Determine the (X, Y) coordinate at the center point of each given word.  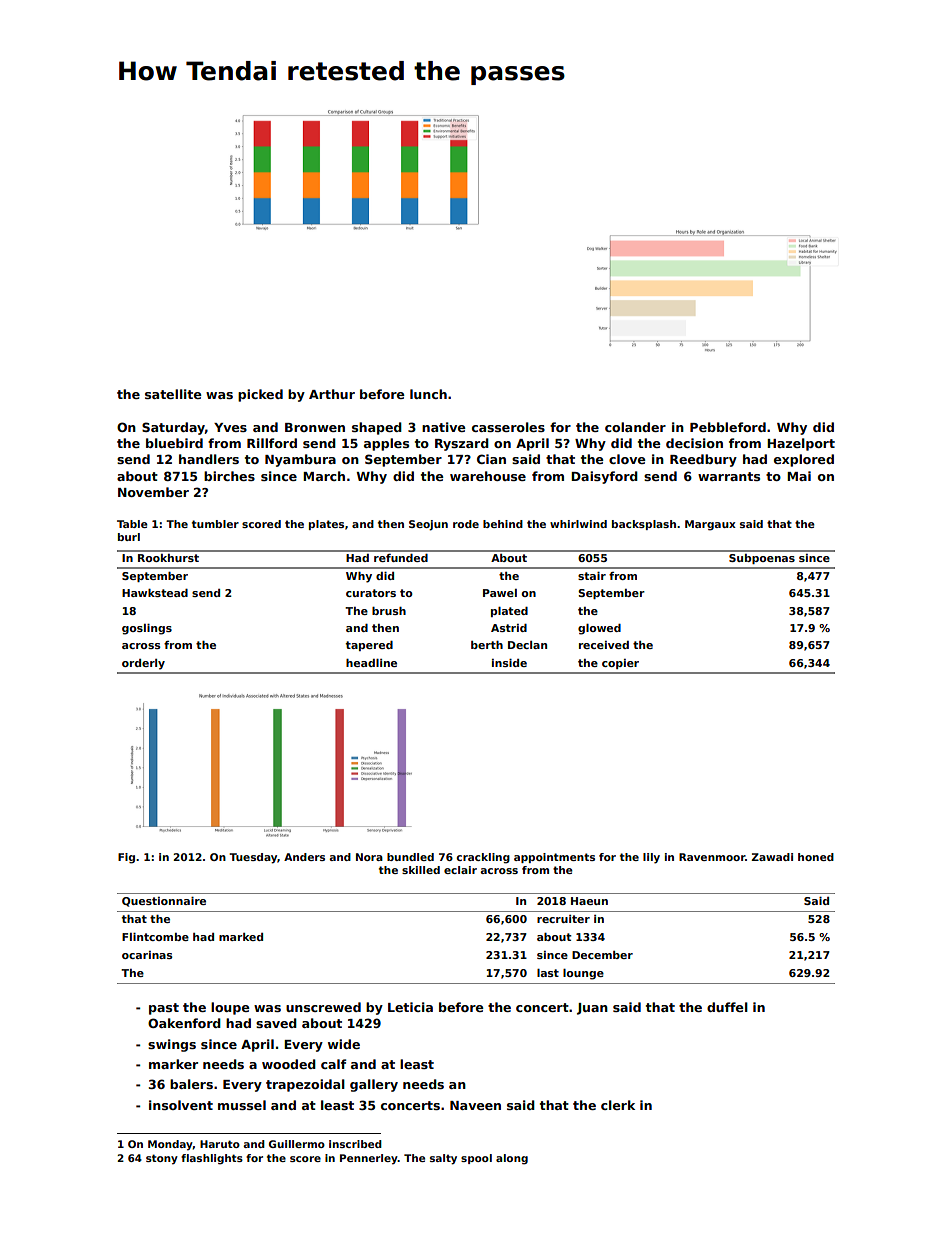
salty (443, 1159)
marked (241, 937)
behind (503, 524)
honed (816, 857)
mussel (242, 1105)
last (548, 973)
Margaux (710, 525)
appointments (554, 858)
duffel (727, 1007)
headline (371, 663)
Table (132, 524)
